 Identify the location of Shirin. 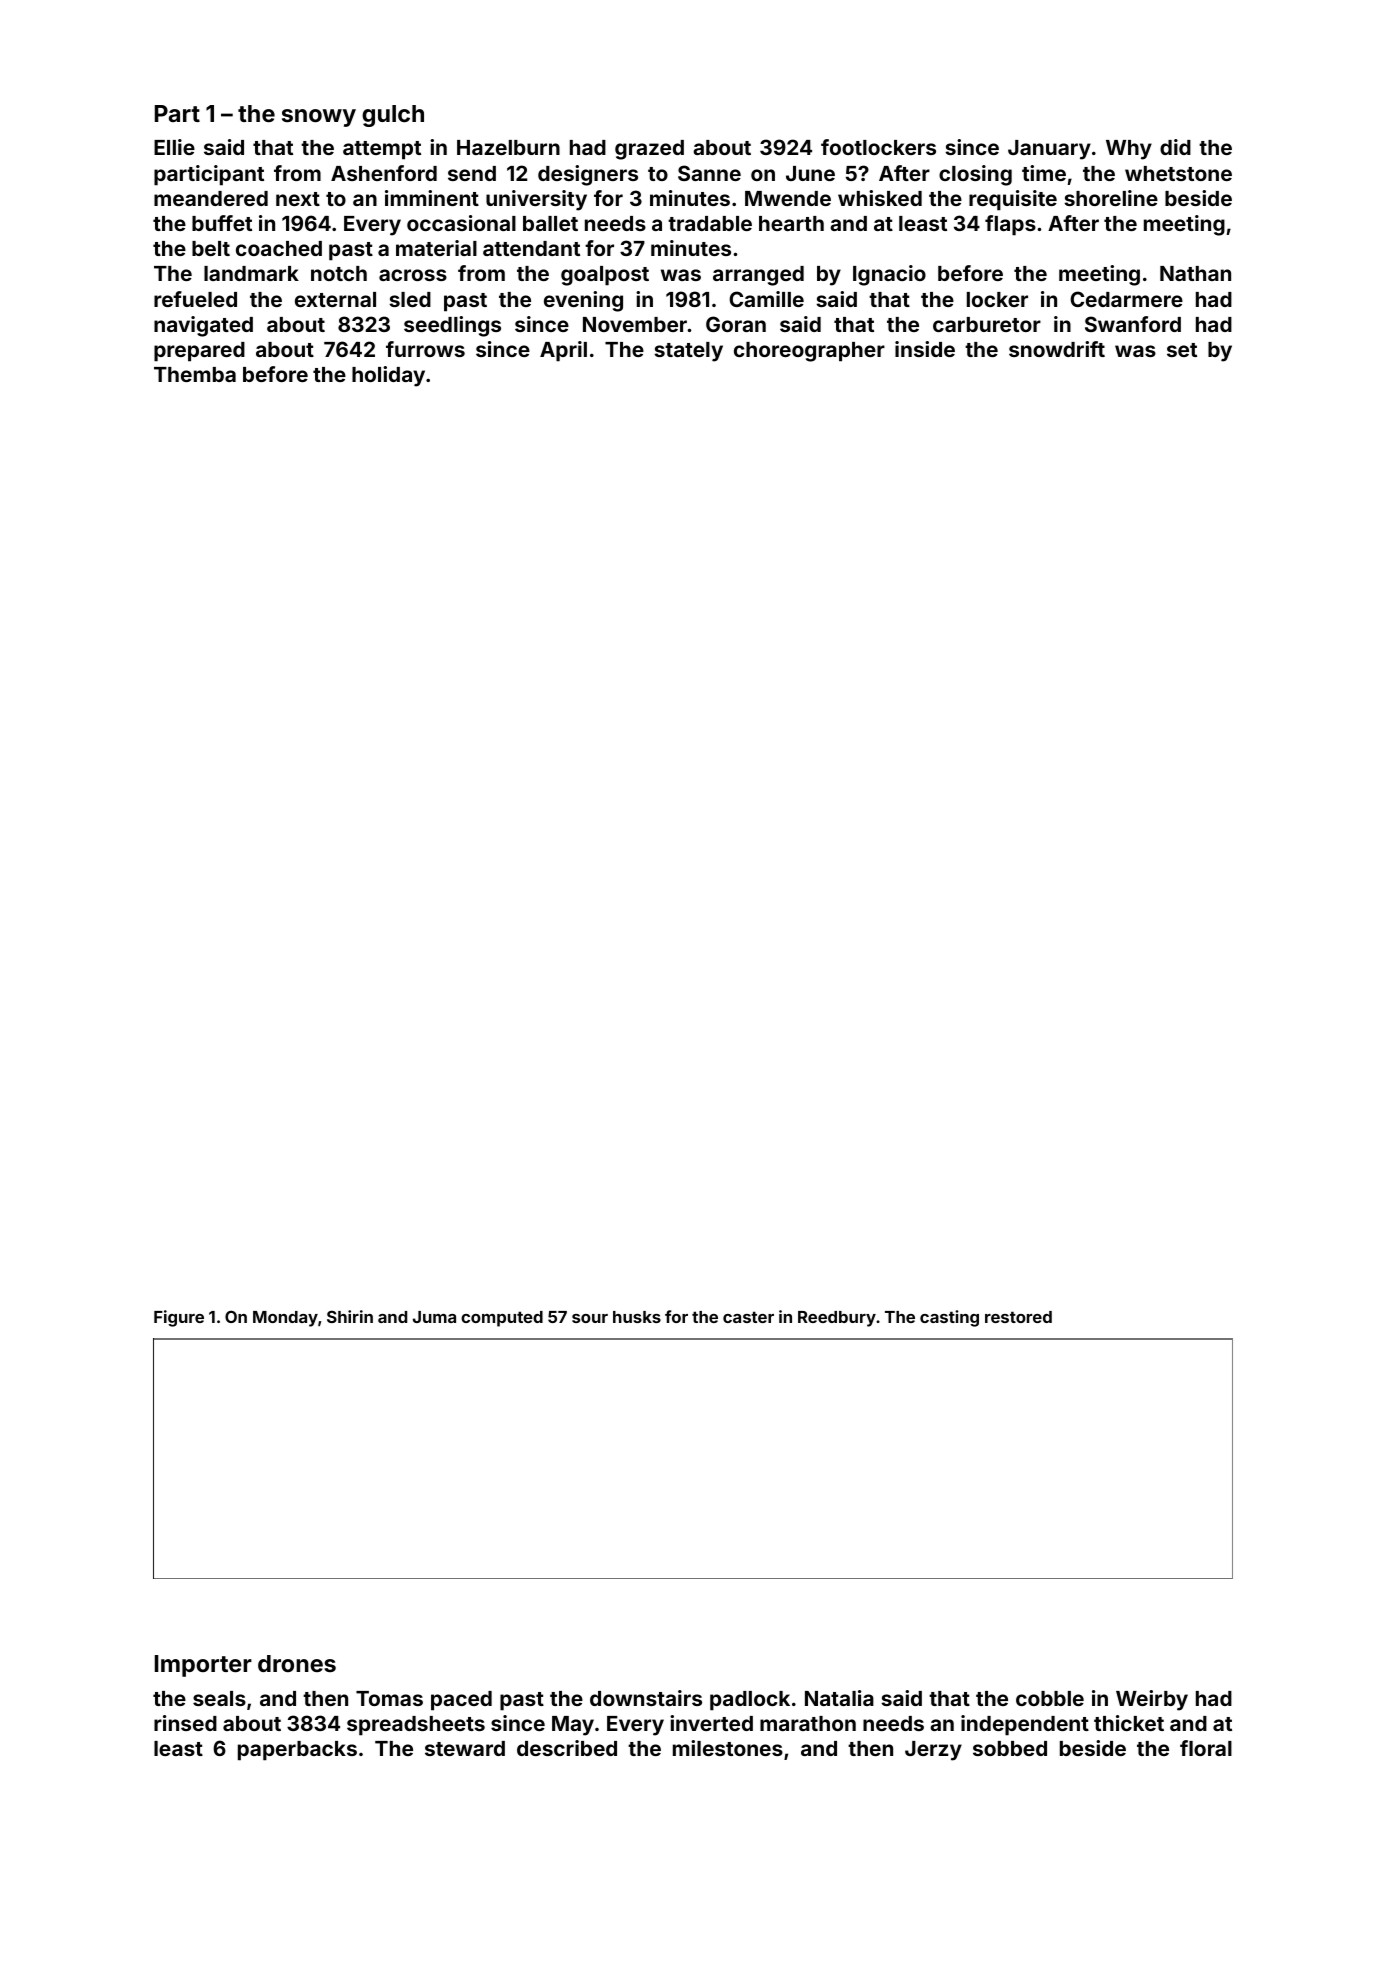
(350, 1316).
